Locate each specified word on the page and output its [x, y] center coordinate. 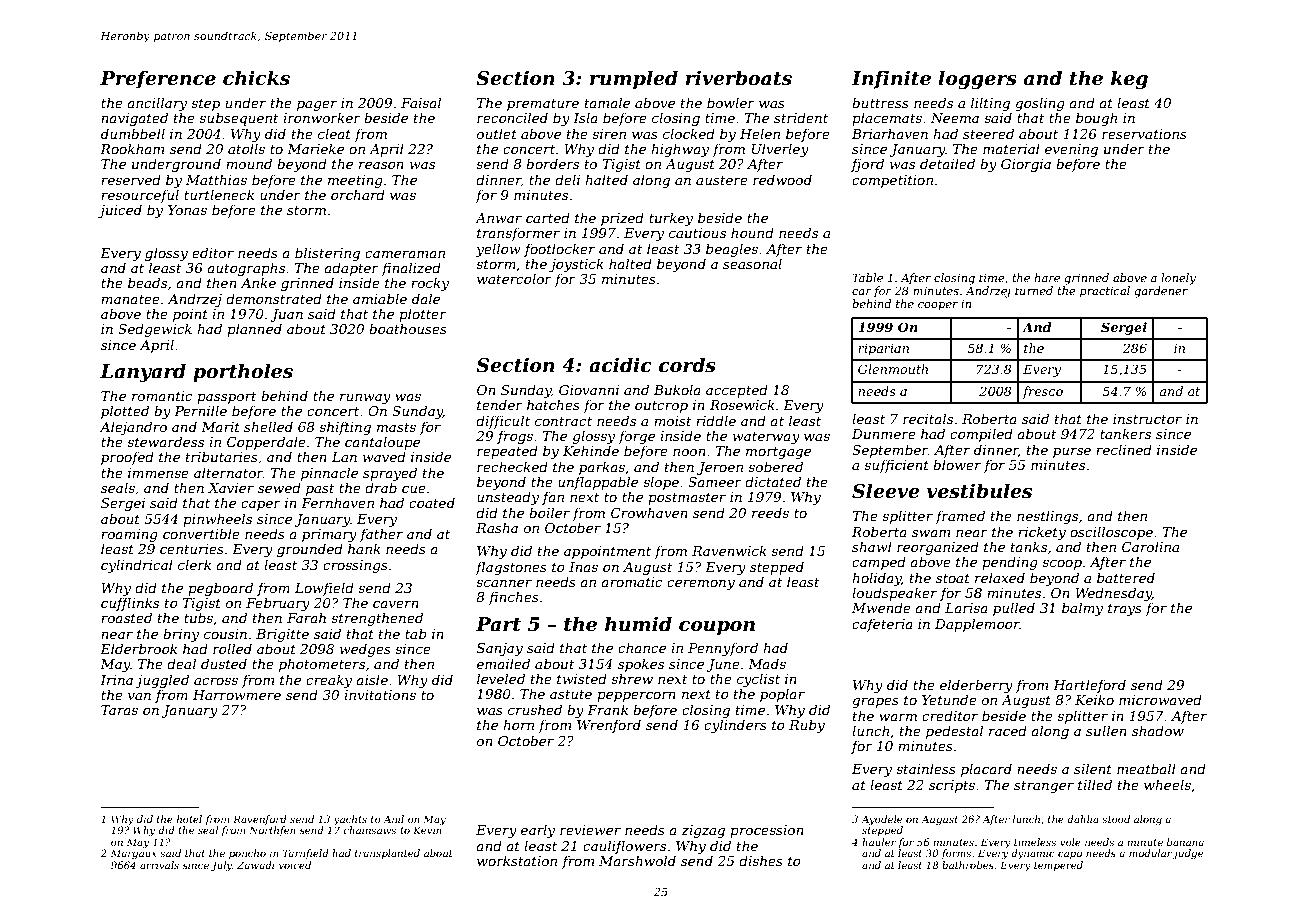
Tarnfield [306, 854]
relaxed [1000, 577]
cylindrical [137, 566]
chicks [256, 78]
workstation [517, 860]
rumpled [634, 79]
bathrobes [968, 865]
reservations [1144, 134]
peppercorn [636, 697]
